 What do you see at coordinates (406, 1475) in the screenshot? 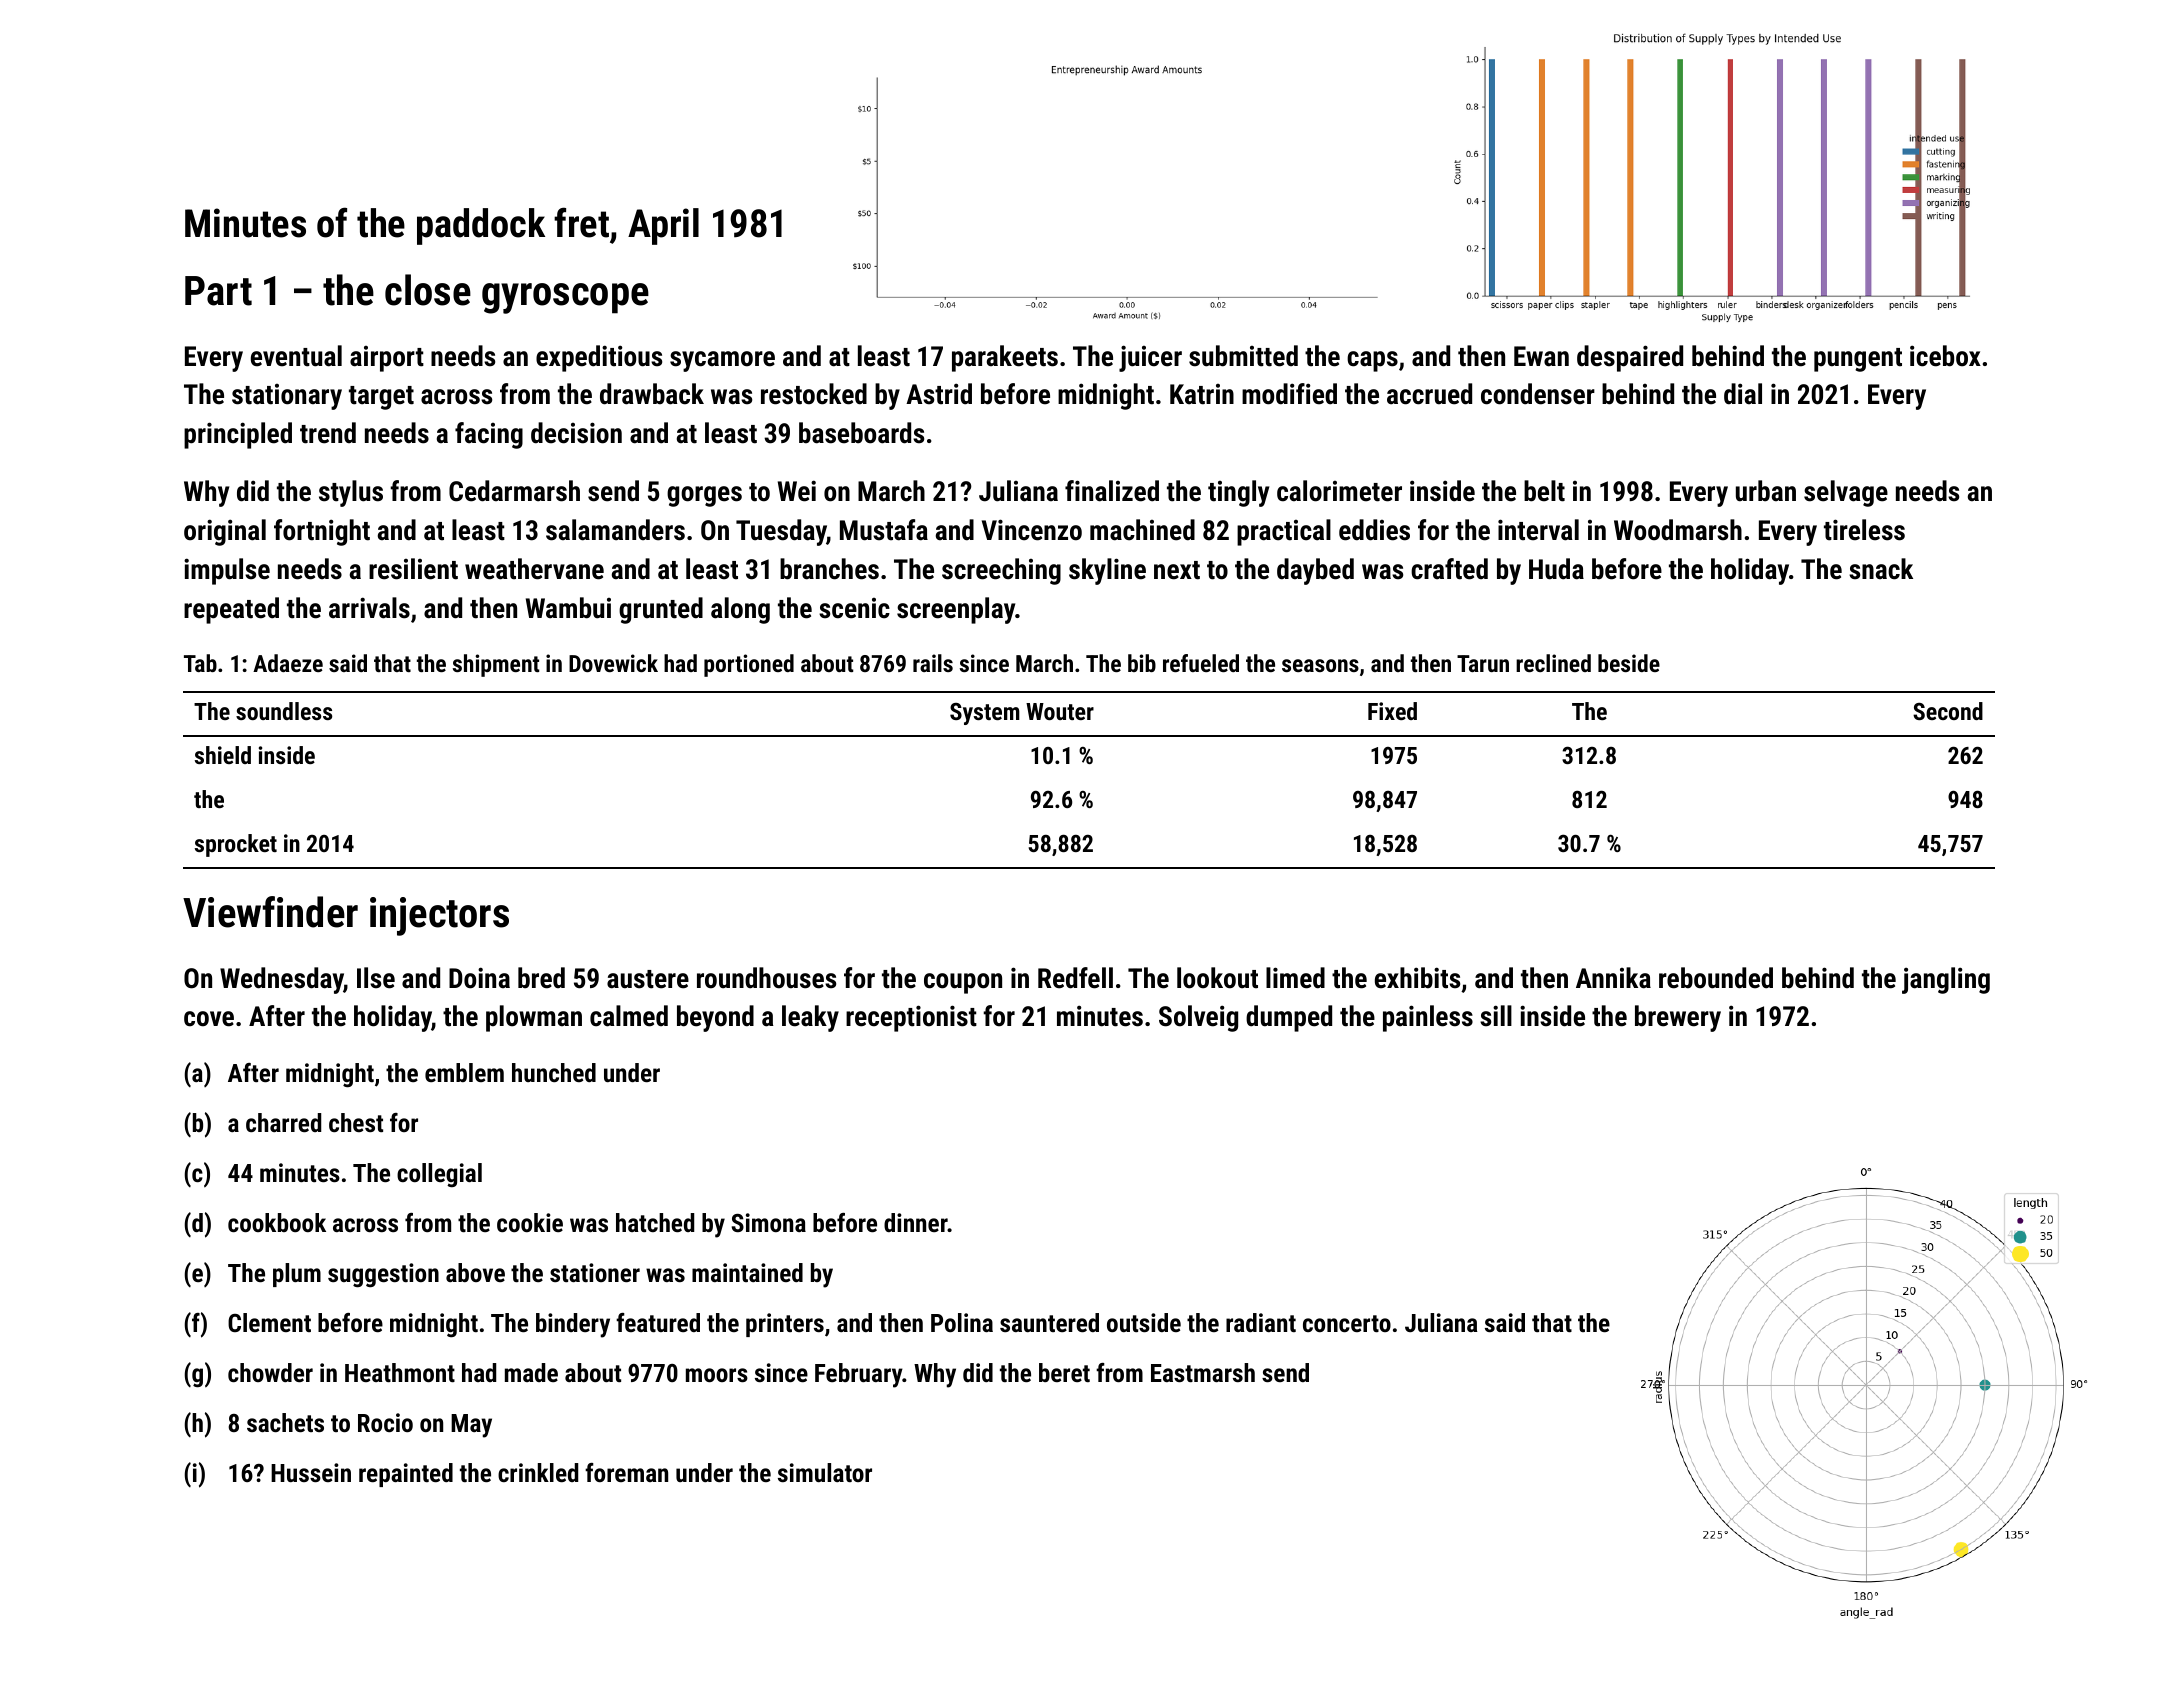
I see `repainted` at bounding box center [406, 1475].
